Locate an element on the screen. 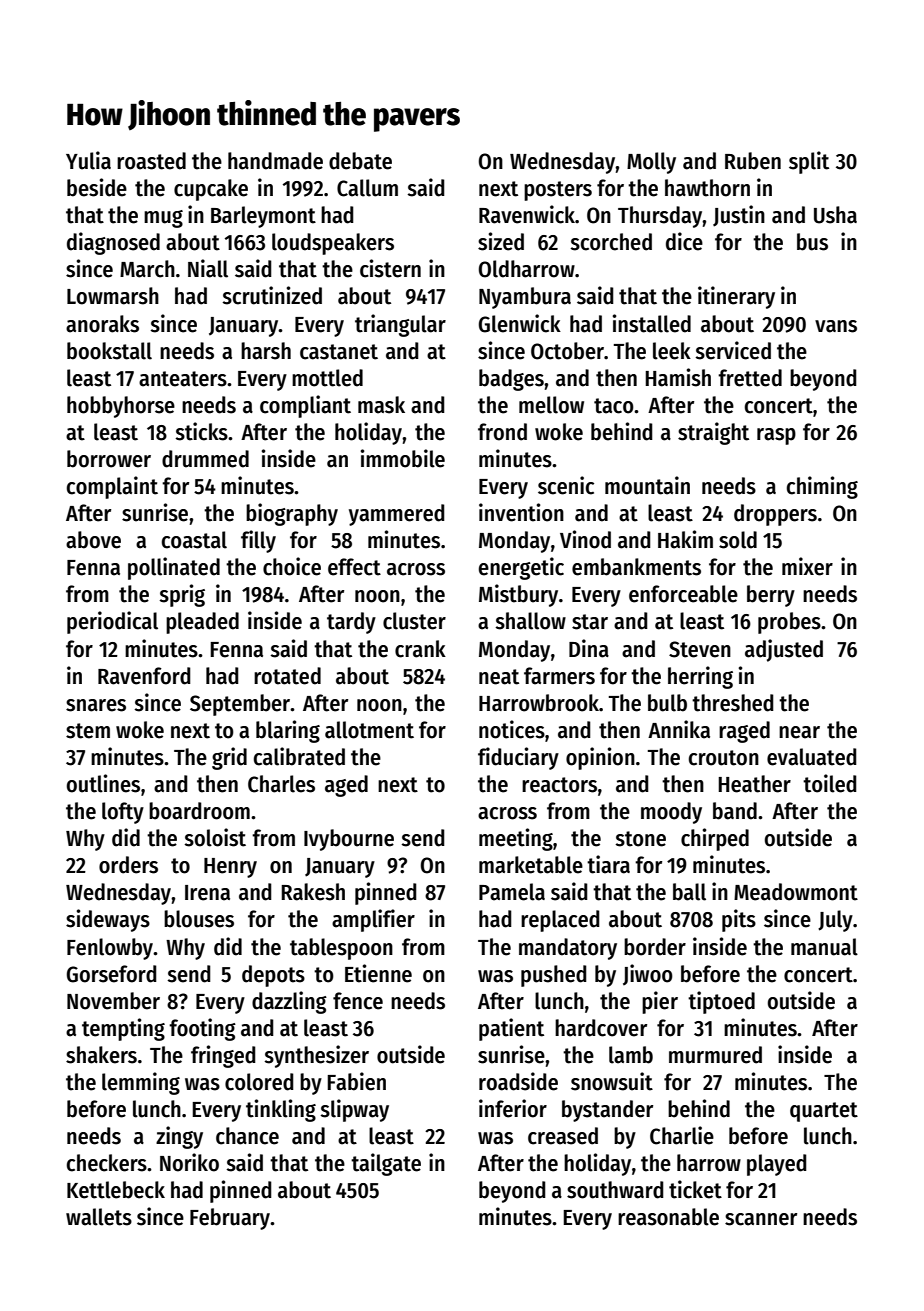 This screenshot has width=924, height=1311. herring is located at coordinates (700, 677).
